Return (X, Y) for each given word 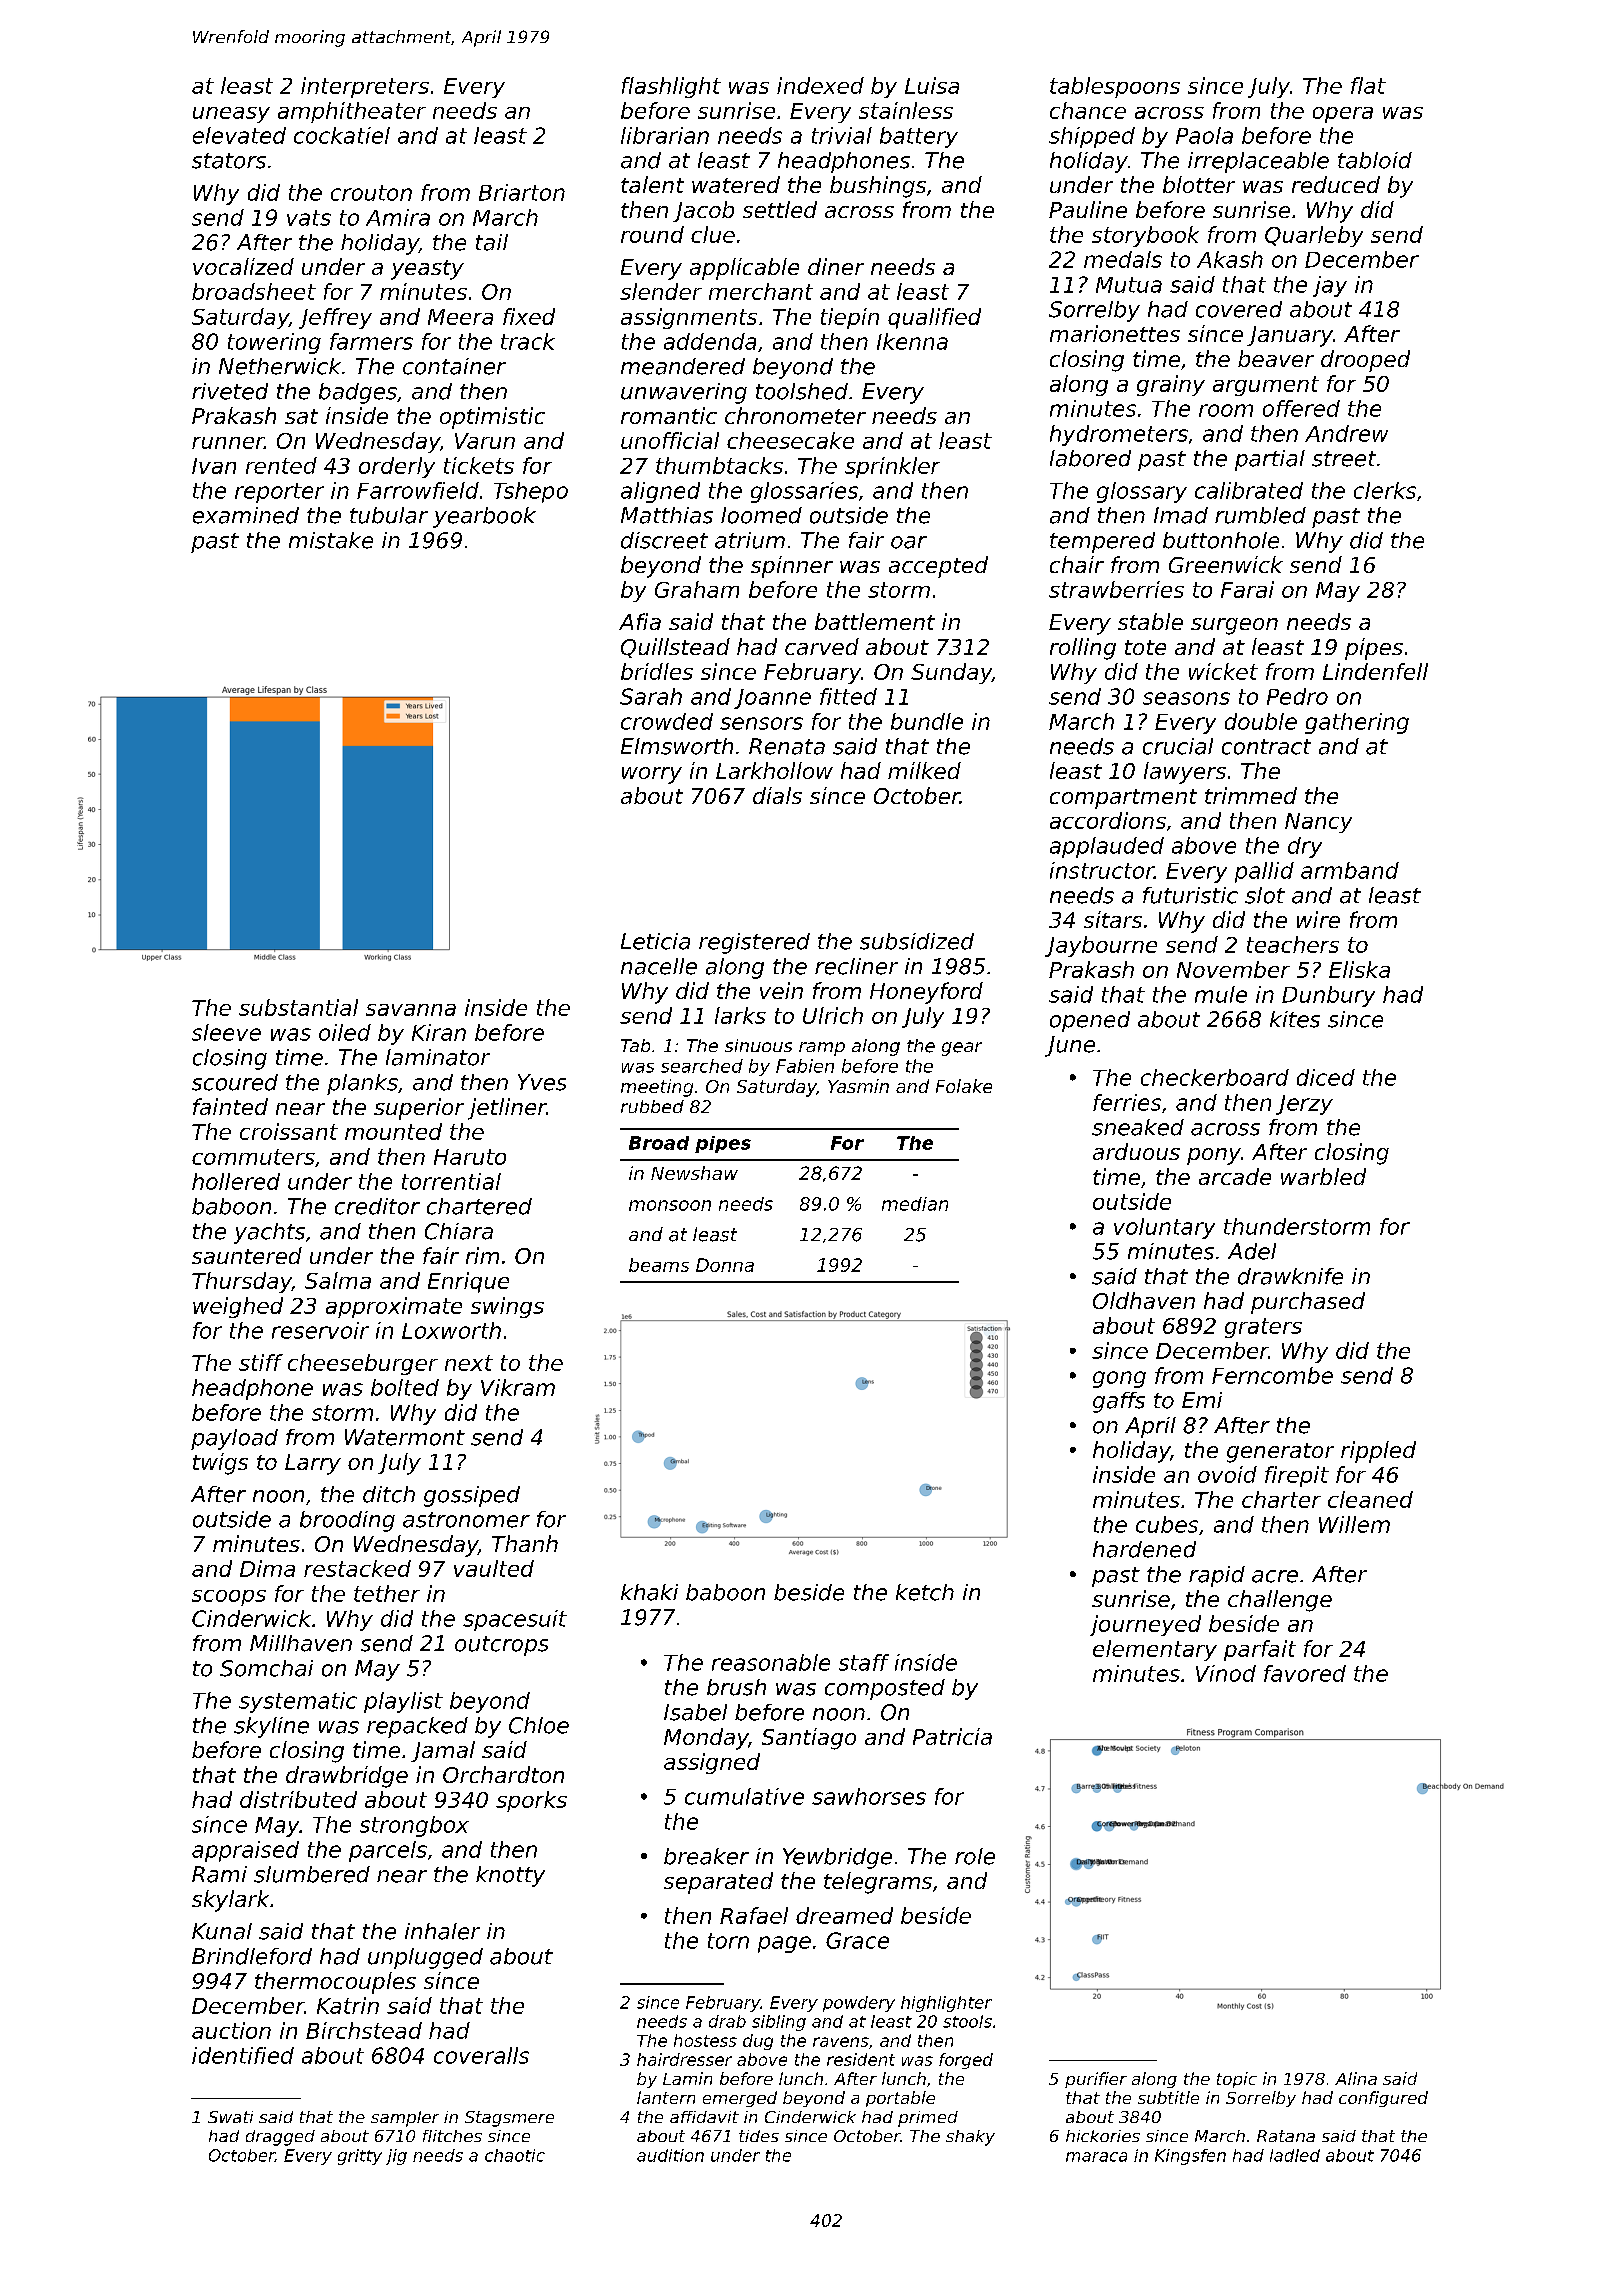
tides (759, 2136)
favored (1305, 1673)
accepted (938, 567)
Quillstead (675, 648)
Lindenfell (1375, 671)
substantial (298, 1007)
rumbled (1260, 515)
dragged (280, 2138)
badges (358, 393)
